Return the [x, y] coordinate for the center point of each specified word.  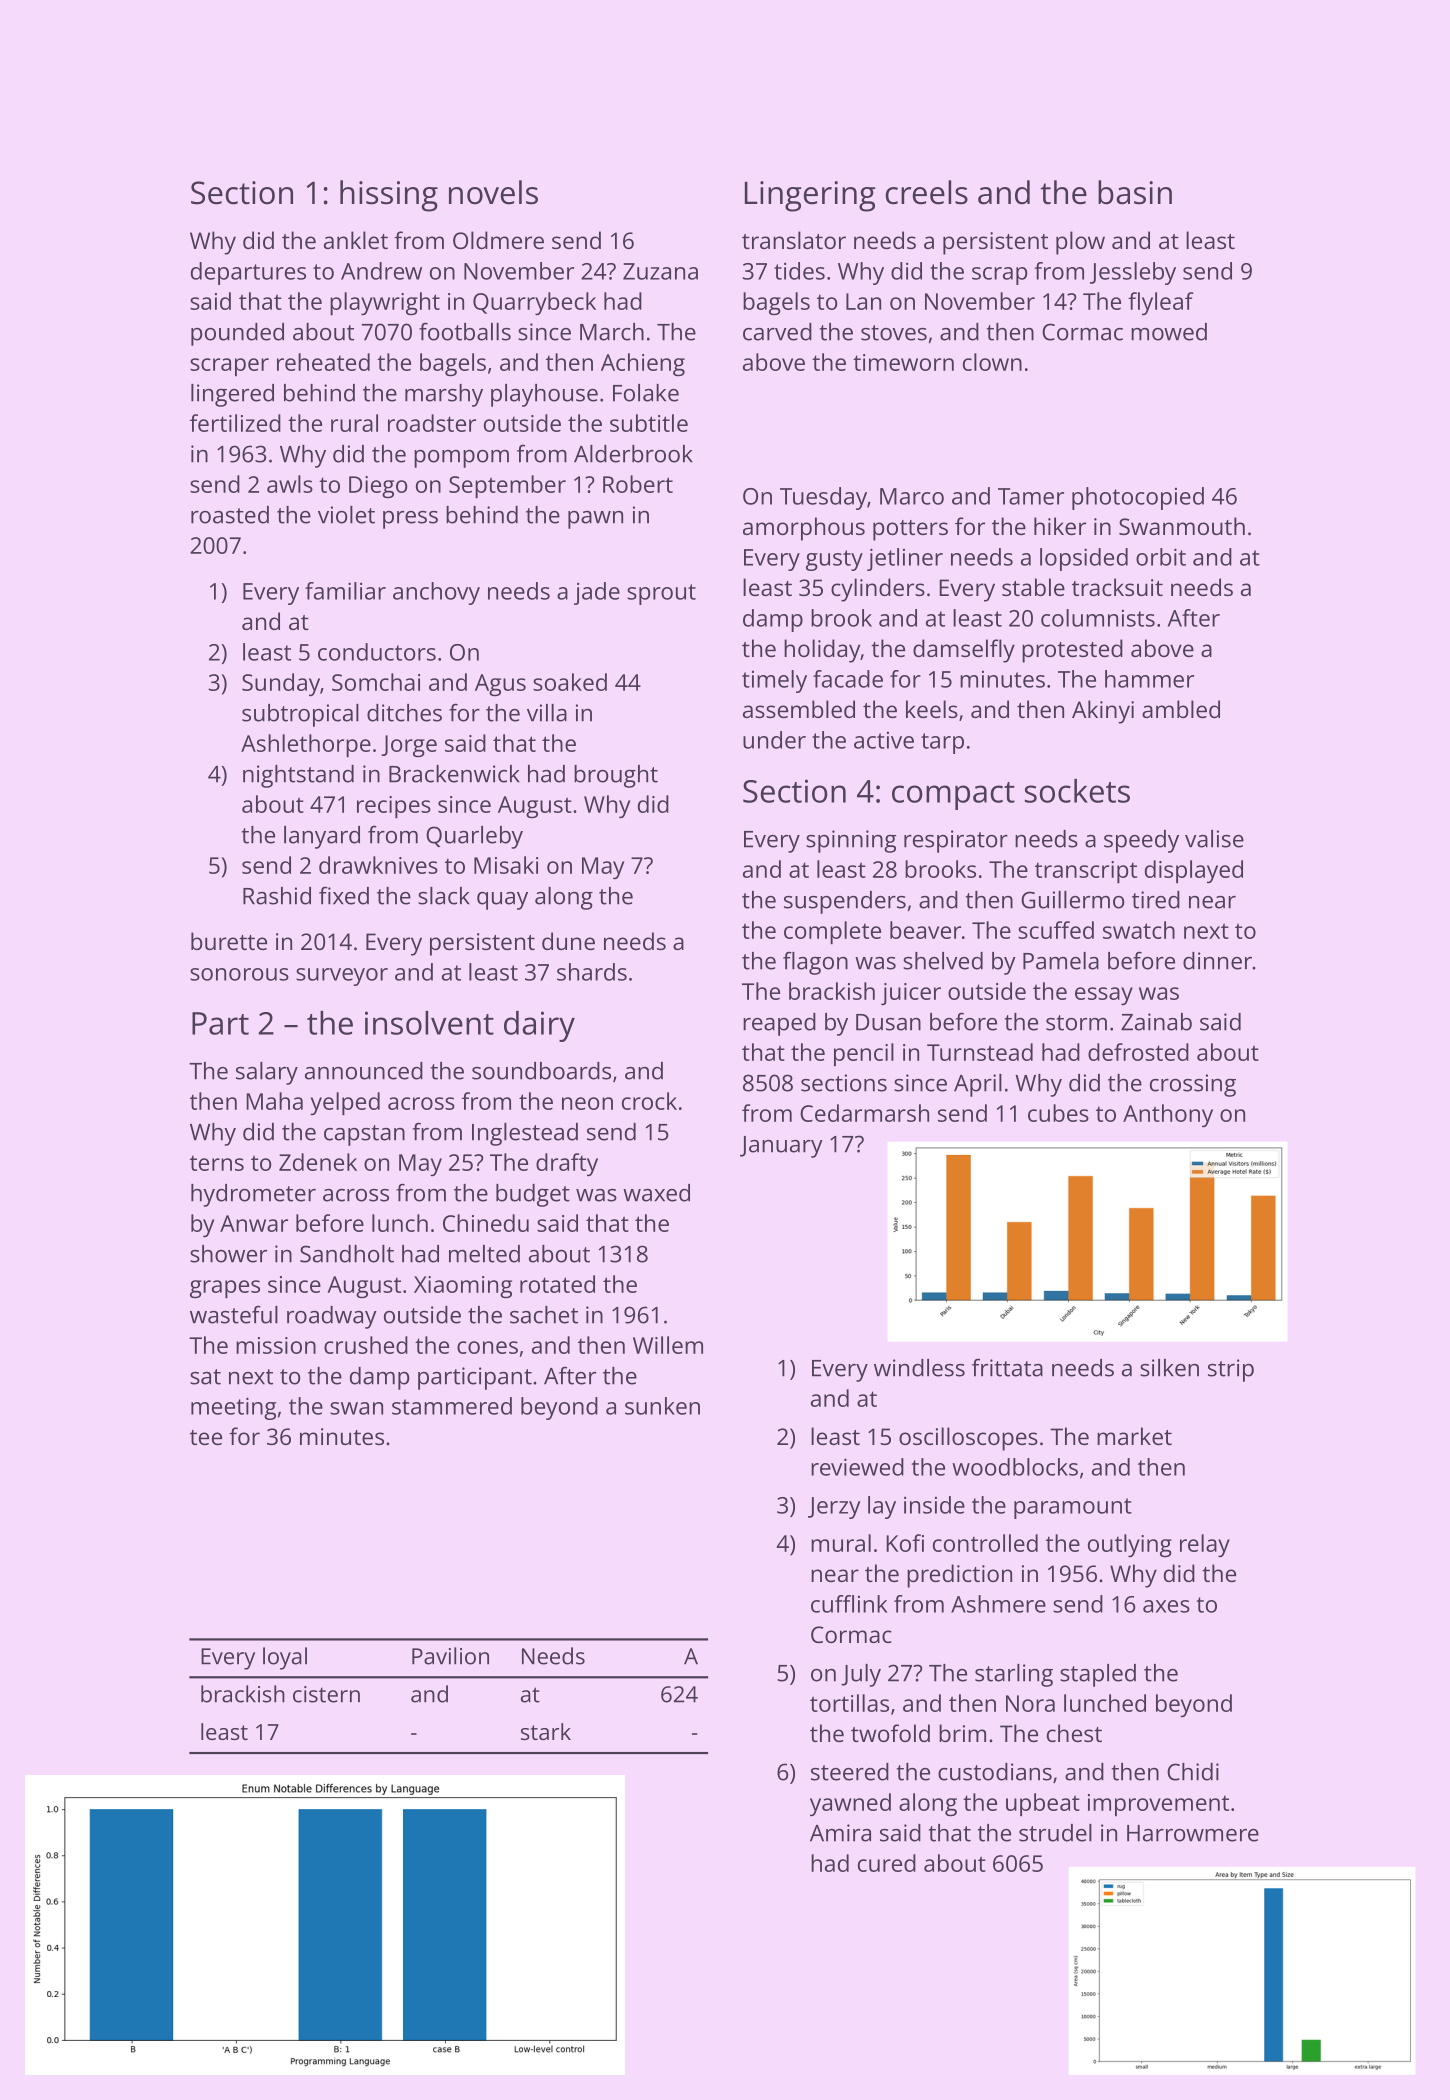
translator [794, 240]
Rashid [277, 896]
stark [546, 1731]
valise [1214, 839]
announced [364, 1071]
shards [592, 972]
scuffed [1056, 930]
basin [1135, 192]
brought [616, 776]
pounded [237, 334]
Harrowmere [1193, 1833]
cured [887, 1863]
